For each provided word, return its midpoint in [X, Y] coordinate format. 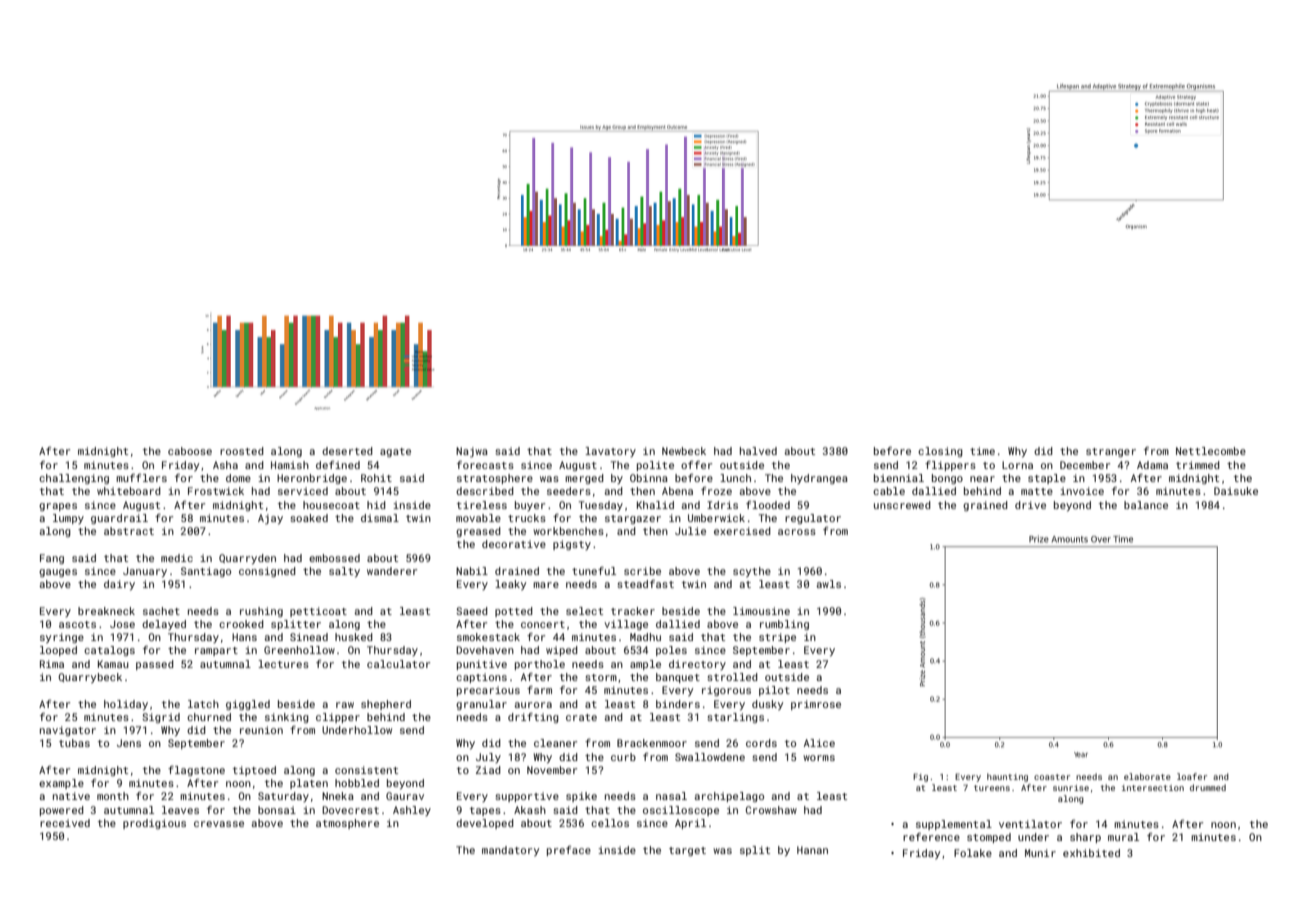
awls [828, 584]
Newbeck [684, 451]
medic [177, 558]
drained [517, 571]
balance [1146, 505]
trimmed [1198, 465]
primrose [816, 705]
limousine [761, 611]
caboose [190, 451]
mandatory [510, 851]
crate [581, 717]
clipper [338, 718]
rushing [261, 612]
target [687, 851]
